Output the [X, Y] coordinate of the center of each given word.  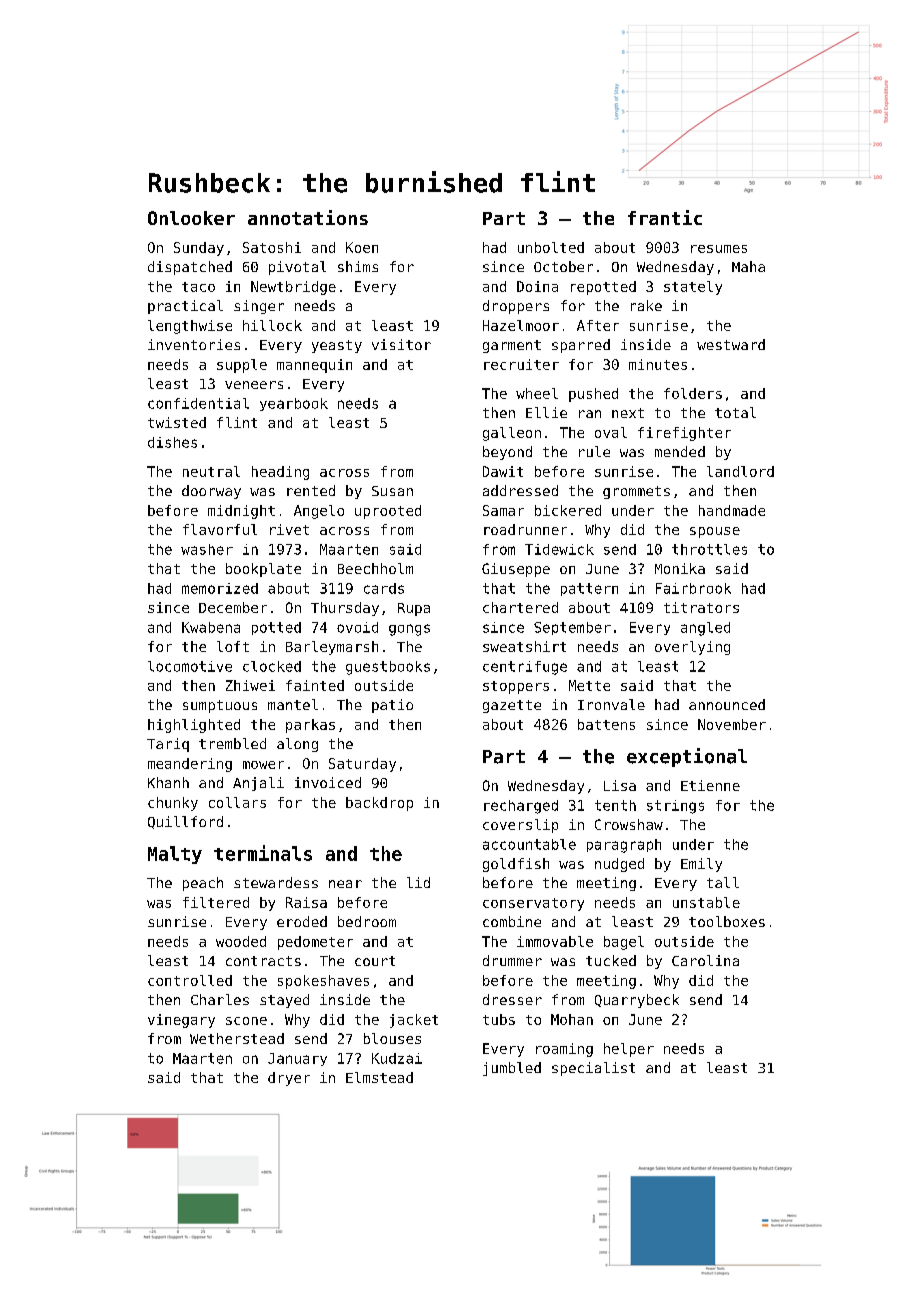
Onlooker [191, 218]
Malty [175, 855]
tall [723, 882]
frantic [665, 217]
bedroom [367, 921]
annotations [308, 217]
